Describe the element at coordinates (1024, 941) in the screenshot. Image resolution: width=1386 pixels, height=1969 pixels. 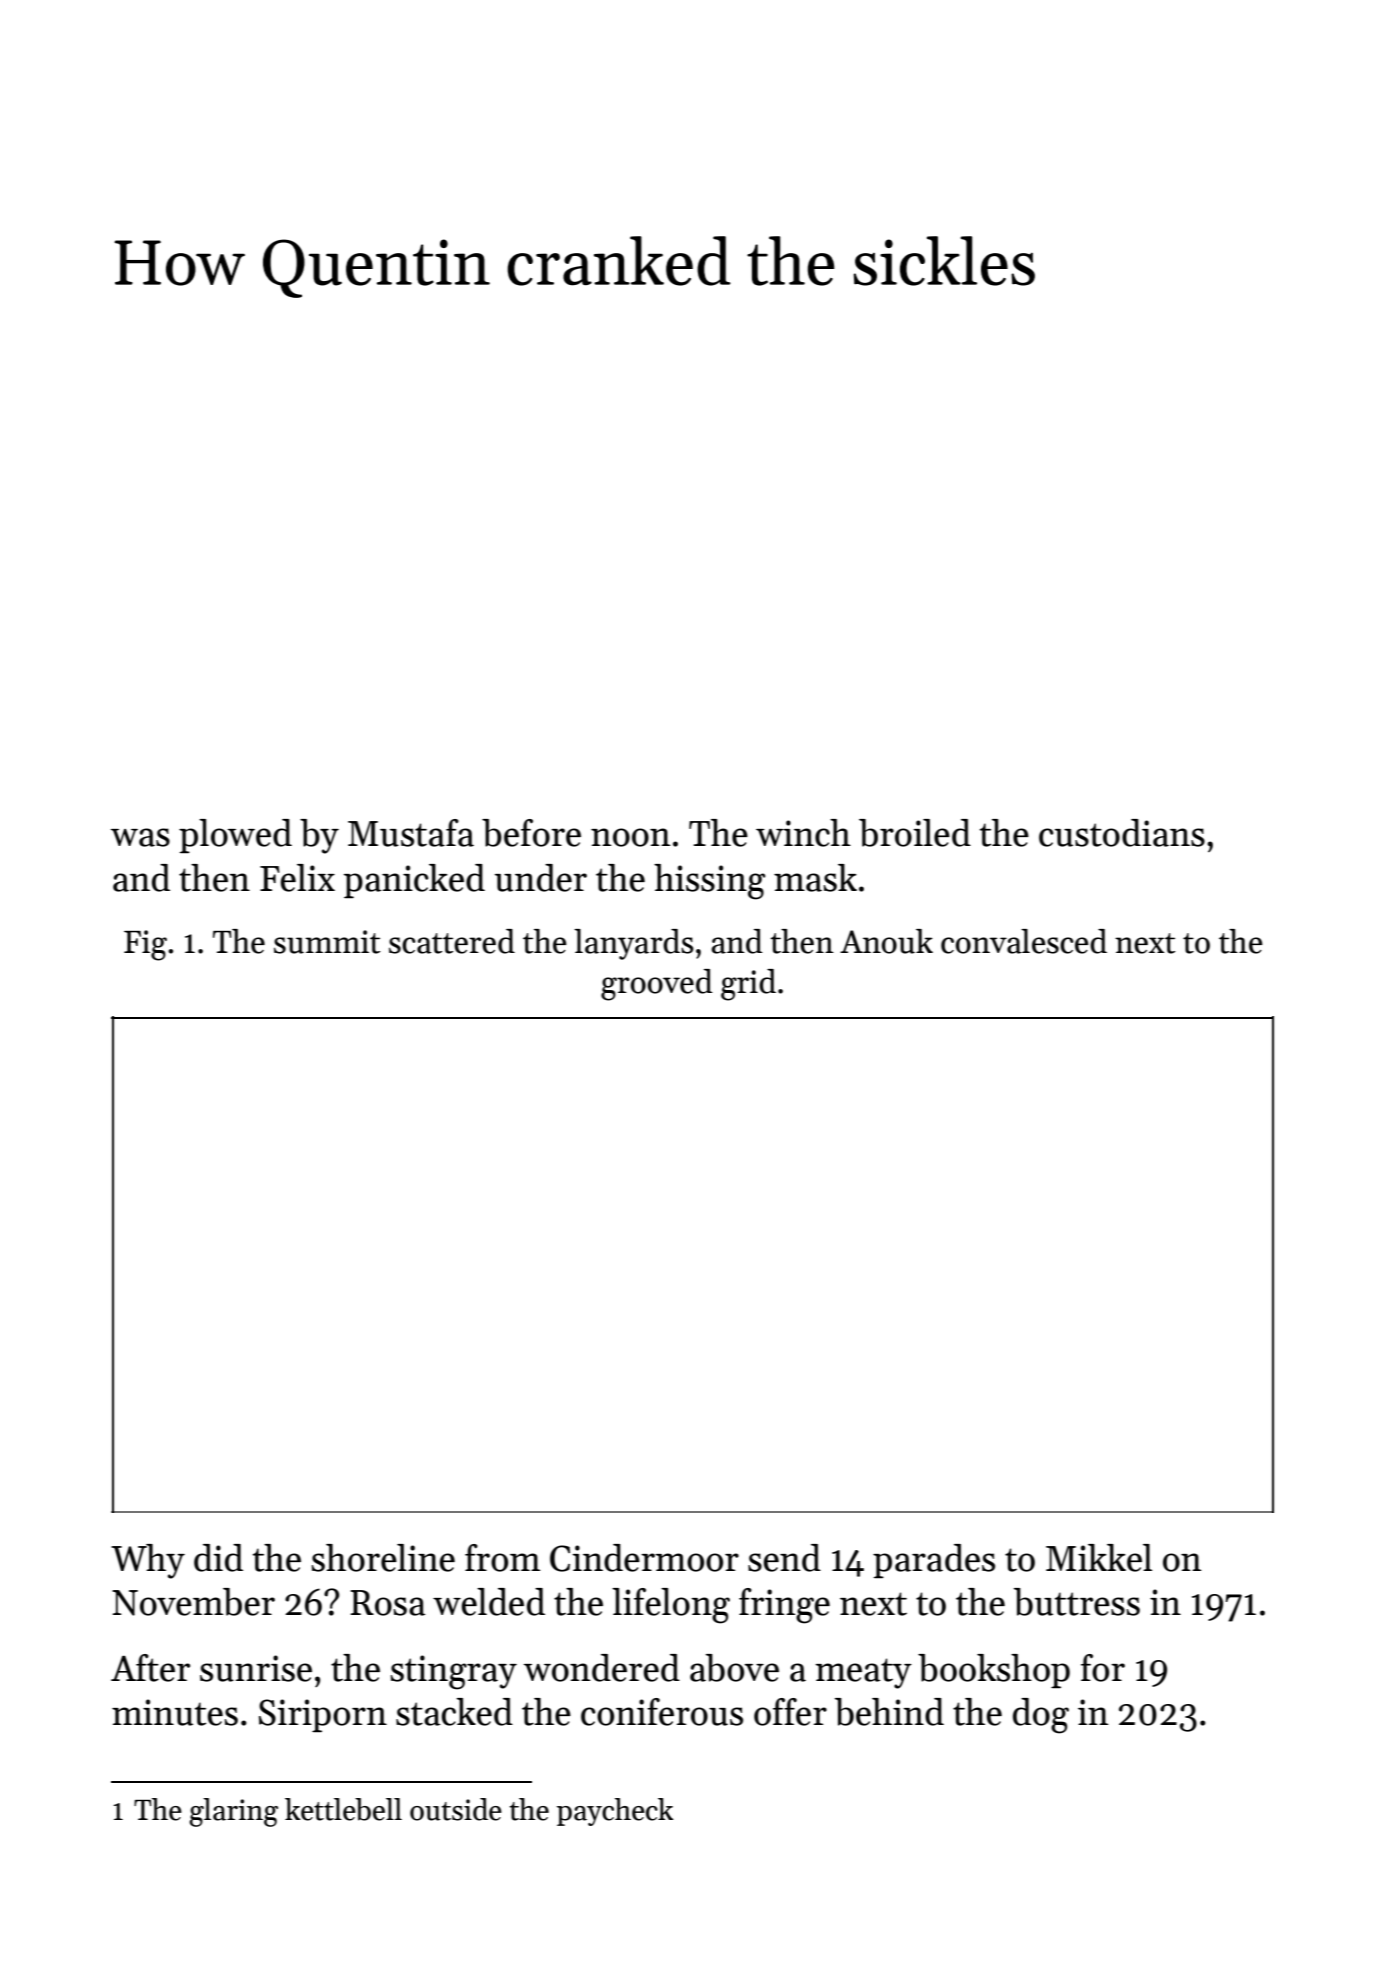
I see `convalesced` at that location.
